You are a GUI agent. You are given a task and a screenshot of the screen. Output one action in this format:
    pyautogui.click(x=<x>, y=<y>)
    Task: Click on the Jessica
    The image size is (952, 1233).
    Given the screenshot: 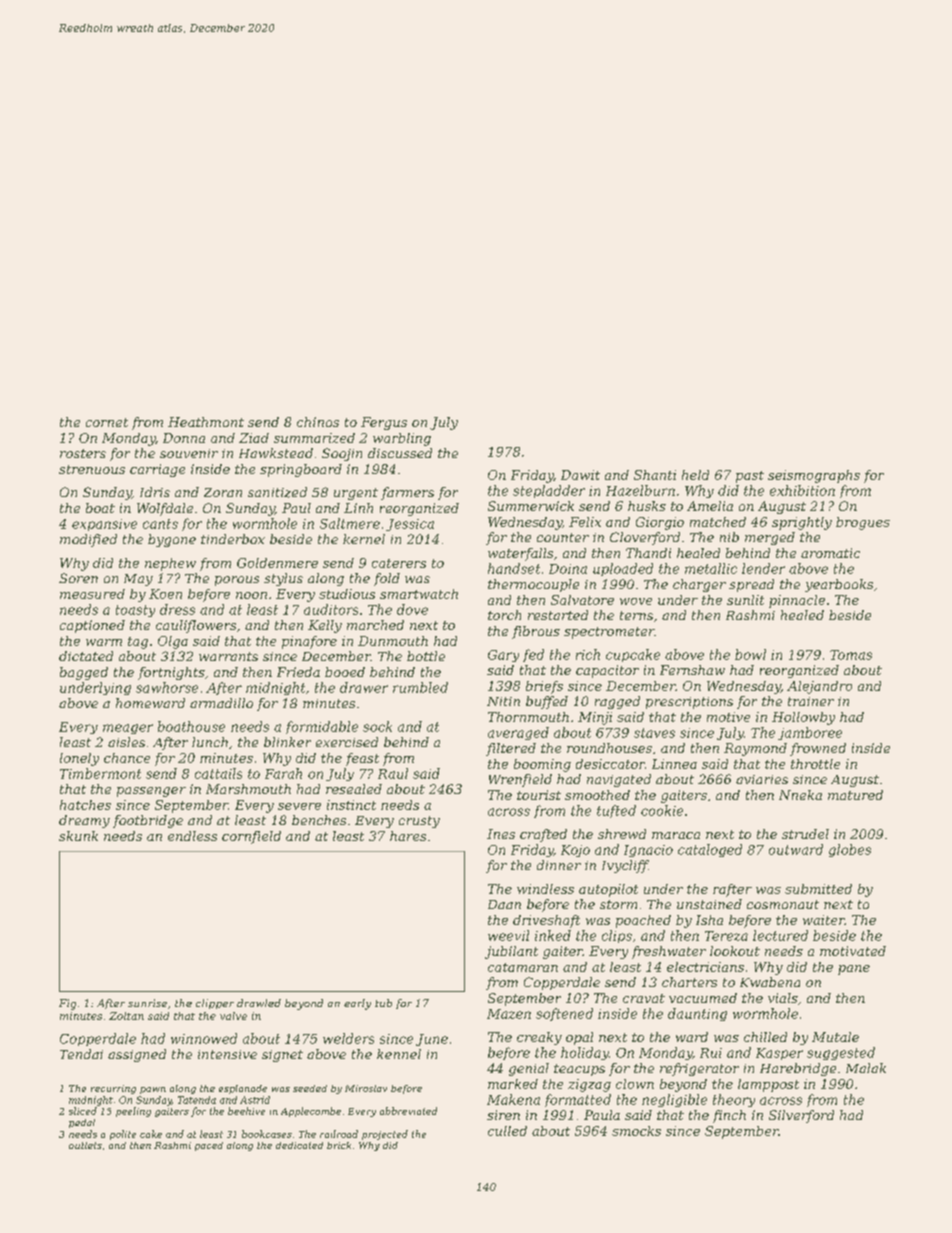 What is the action you would take?
    pyautogui.click(x=410, y=525)
